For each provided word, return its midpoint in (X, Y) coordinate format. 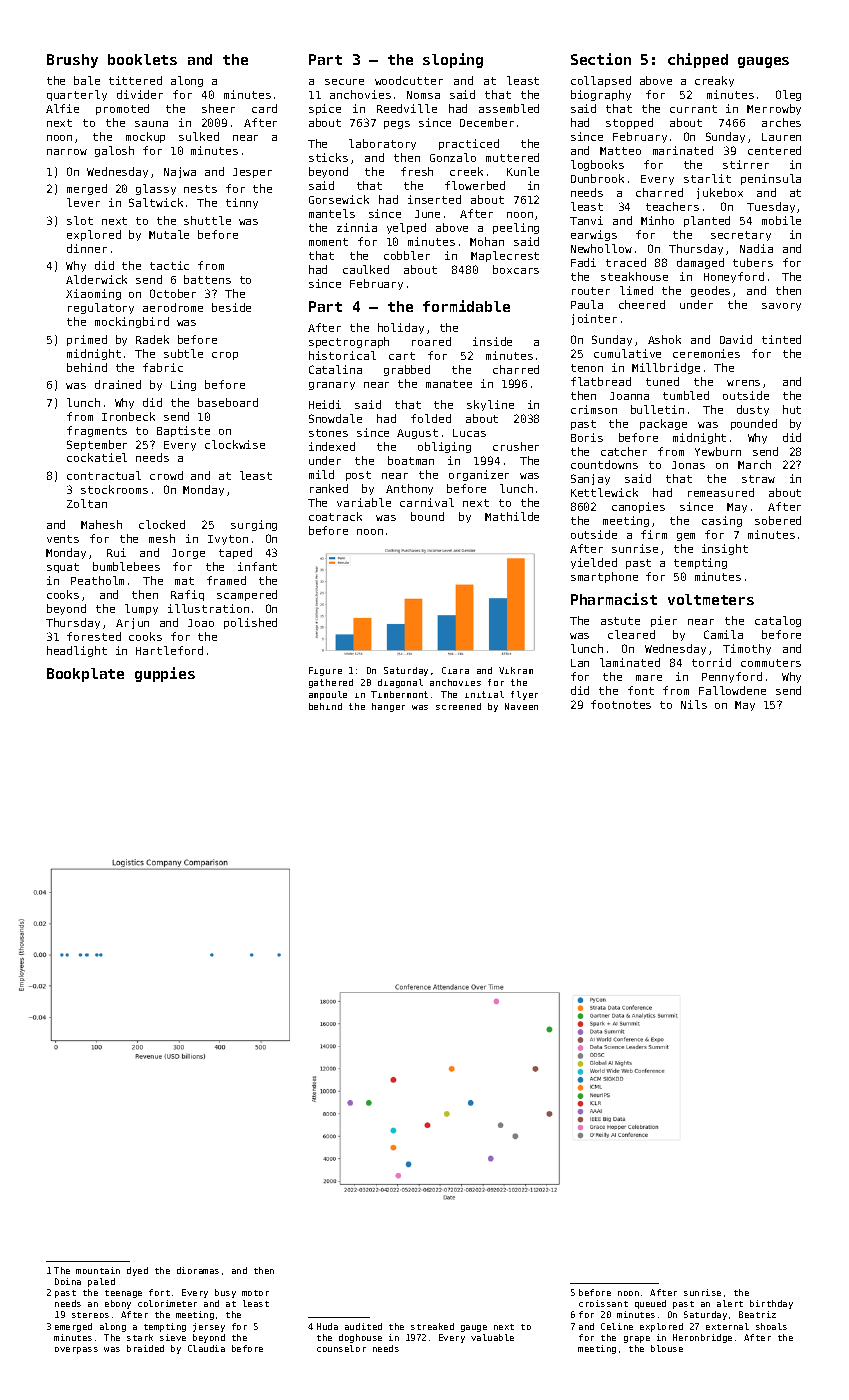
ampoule (328, 695)
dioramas (198, 1270)
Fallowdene (732, 690)
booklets (142, 59)
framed (226, 580)
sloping (453, 60)
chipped (698, 60)
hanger (388, 707)
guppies (165, 674)
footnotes (621, 704)
